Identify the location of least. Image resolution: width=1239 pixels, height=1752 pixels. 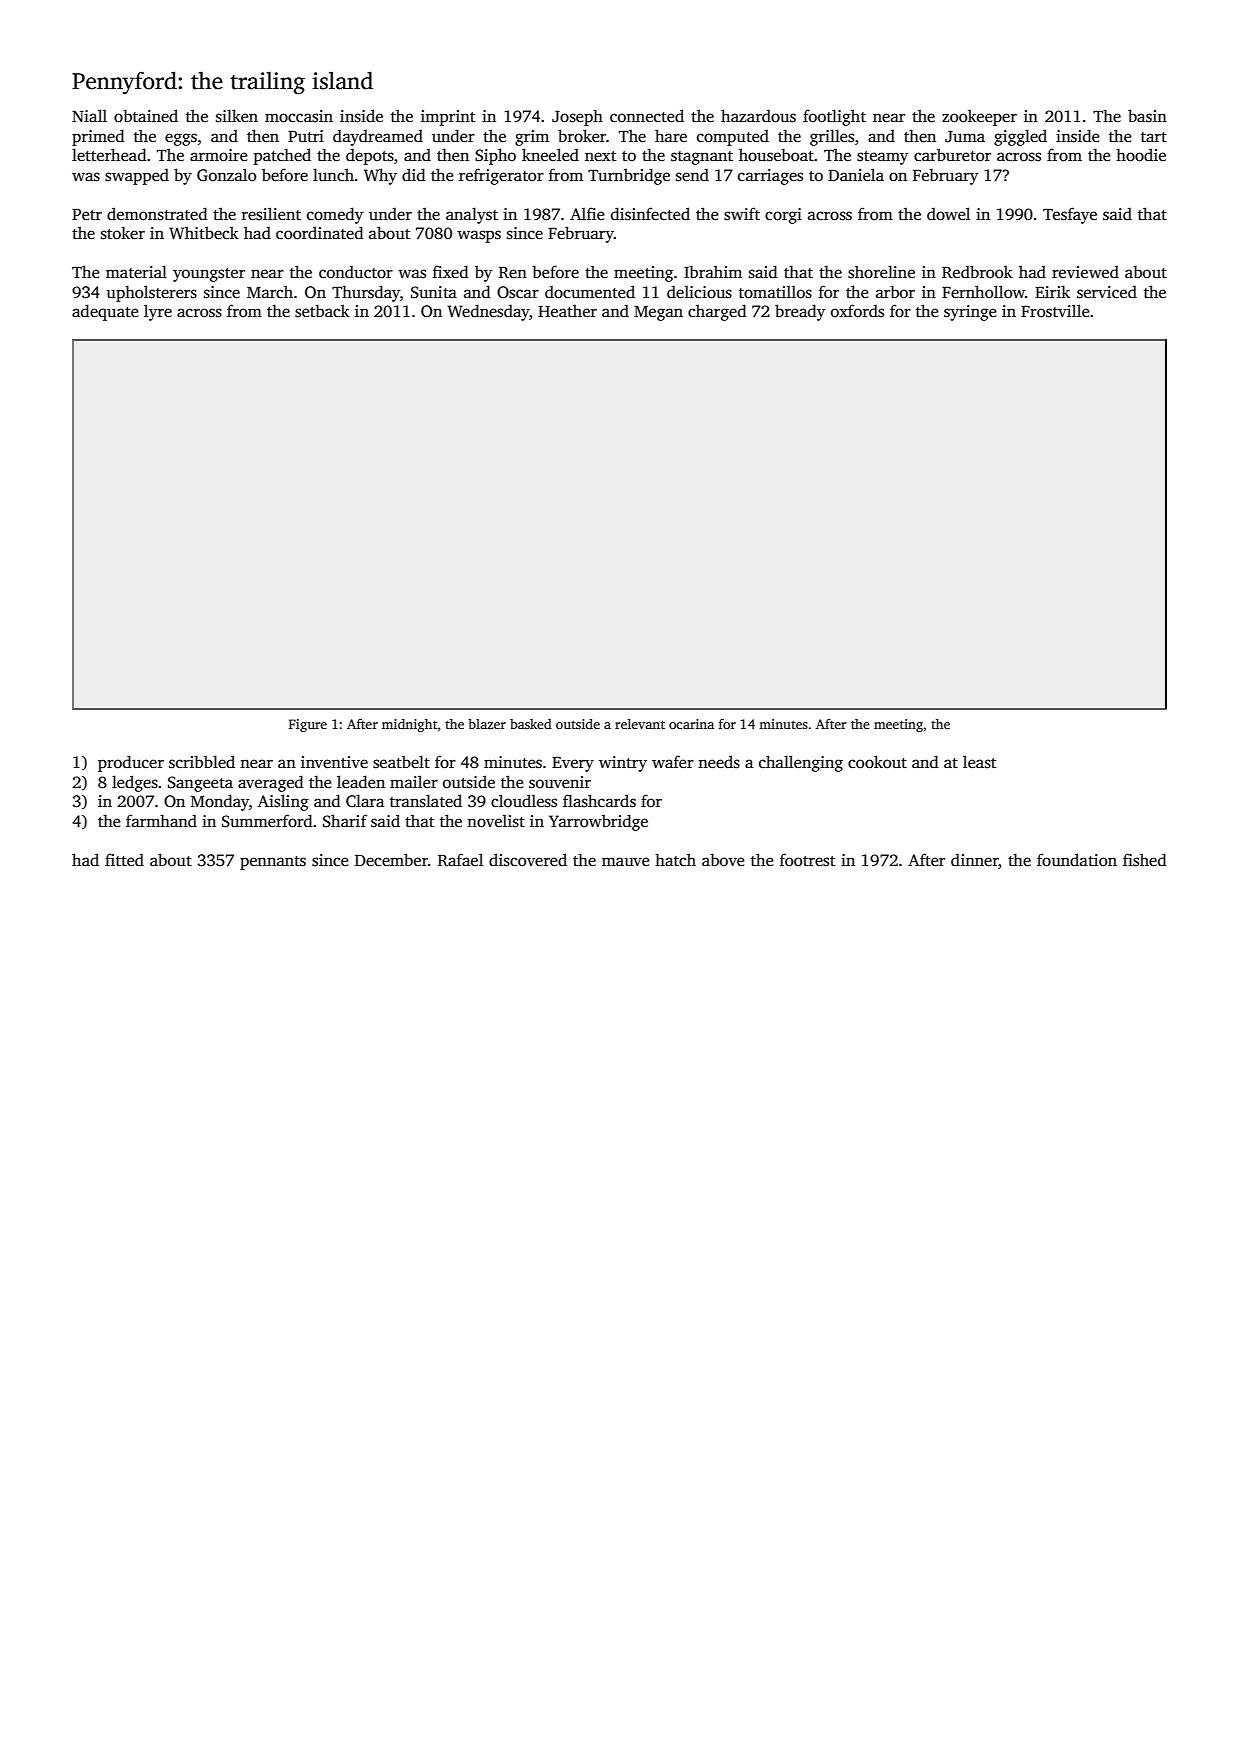
(979, 762).
